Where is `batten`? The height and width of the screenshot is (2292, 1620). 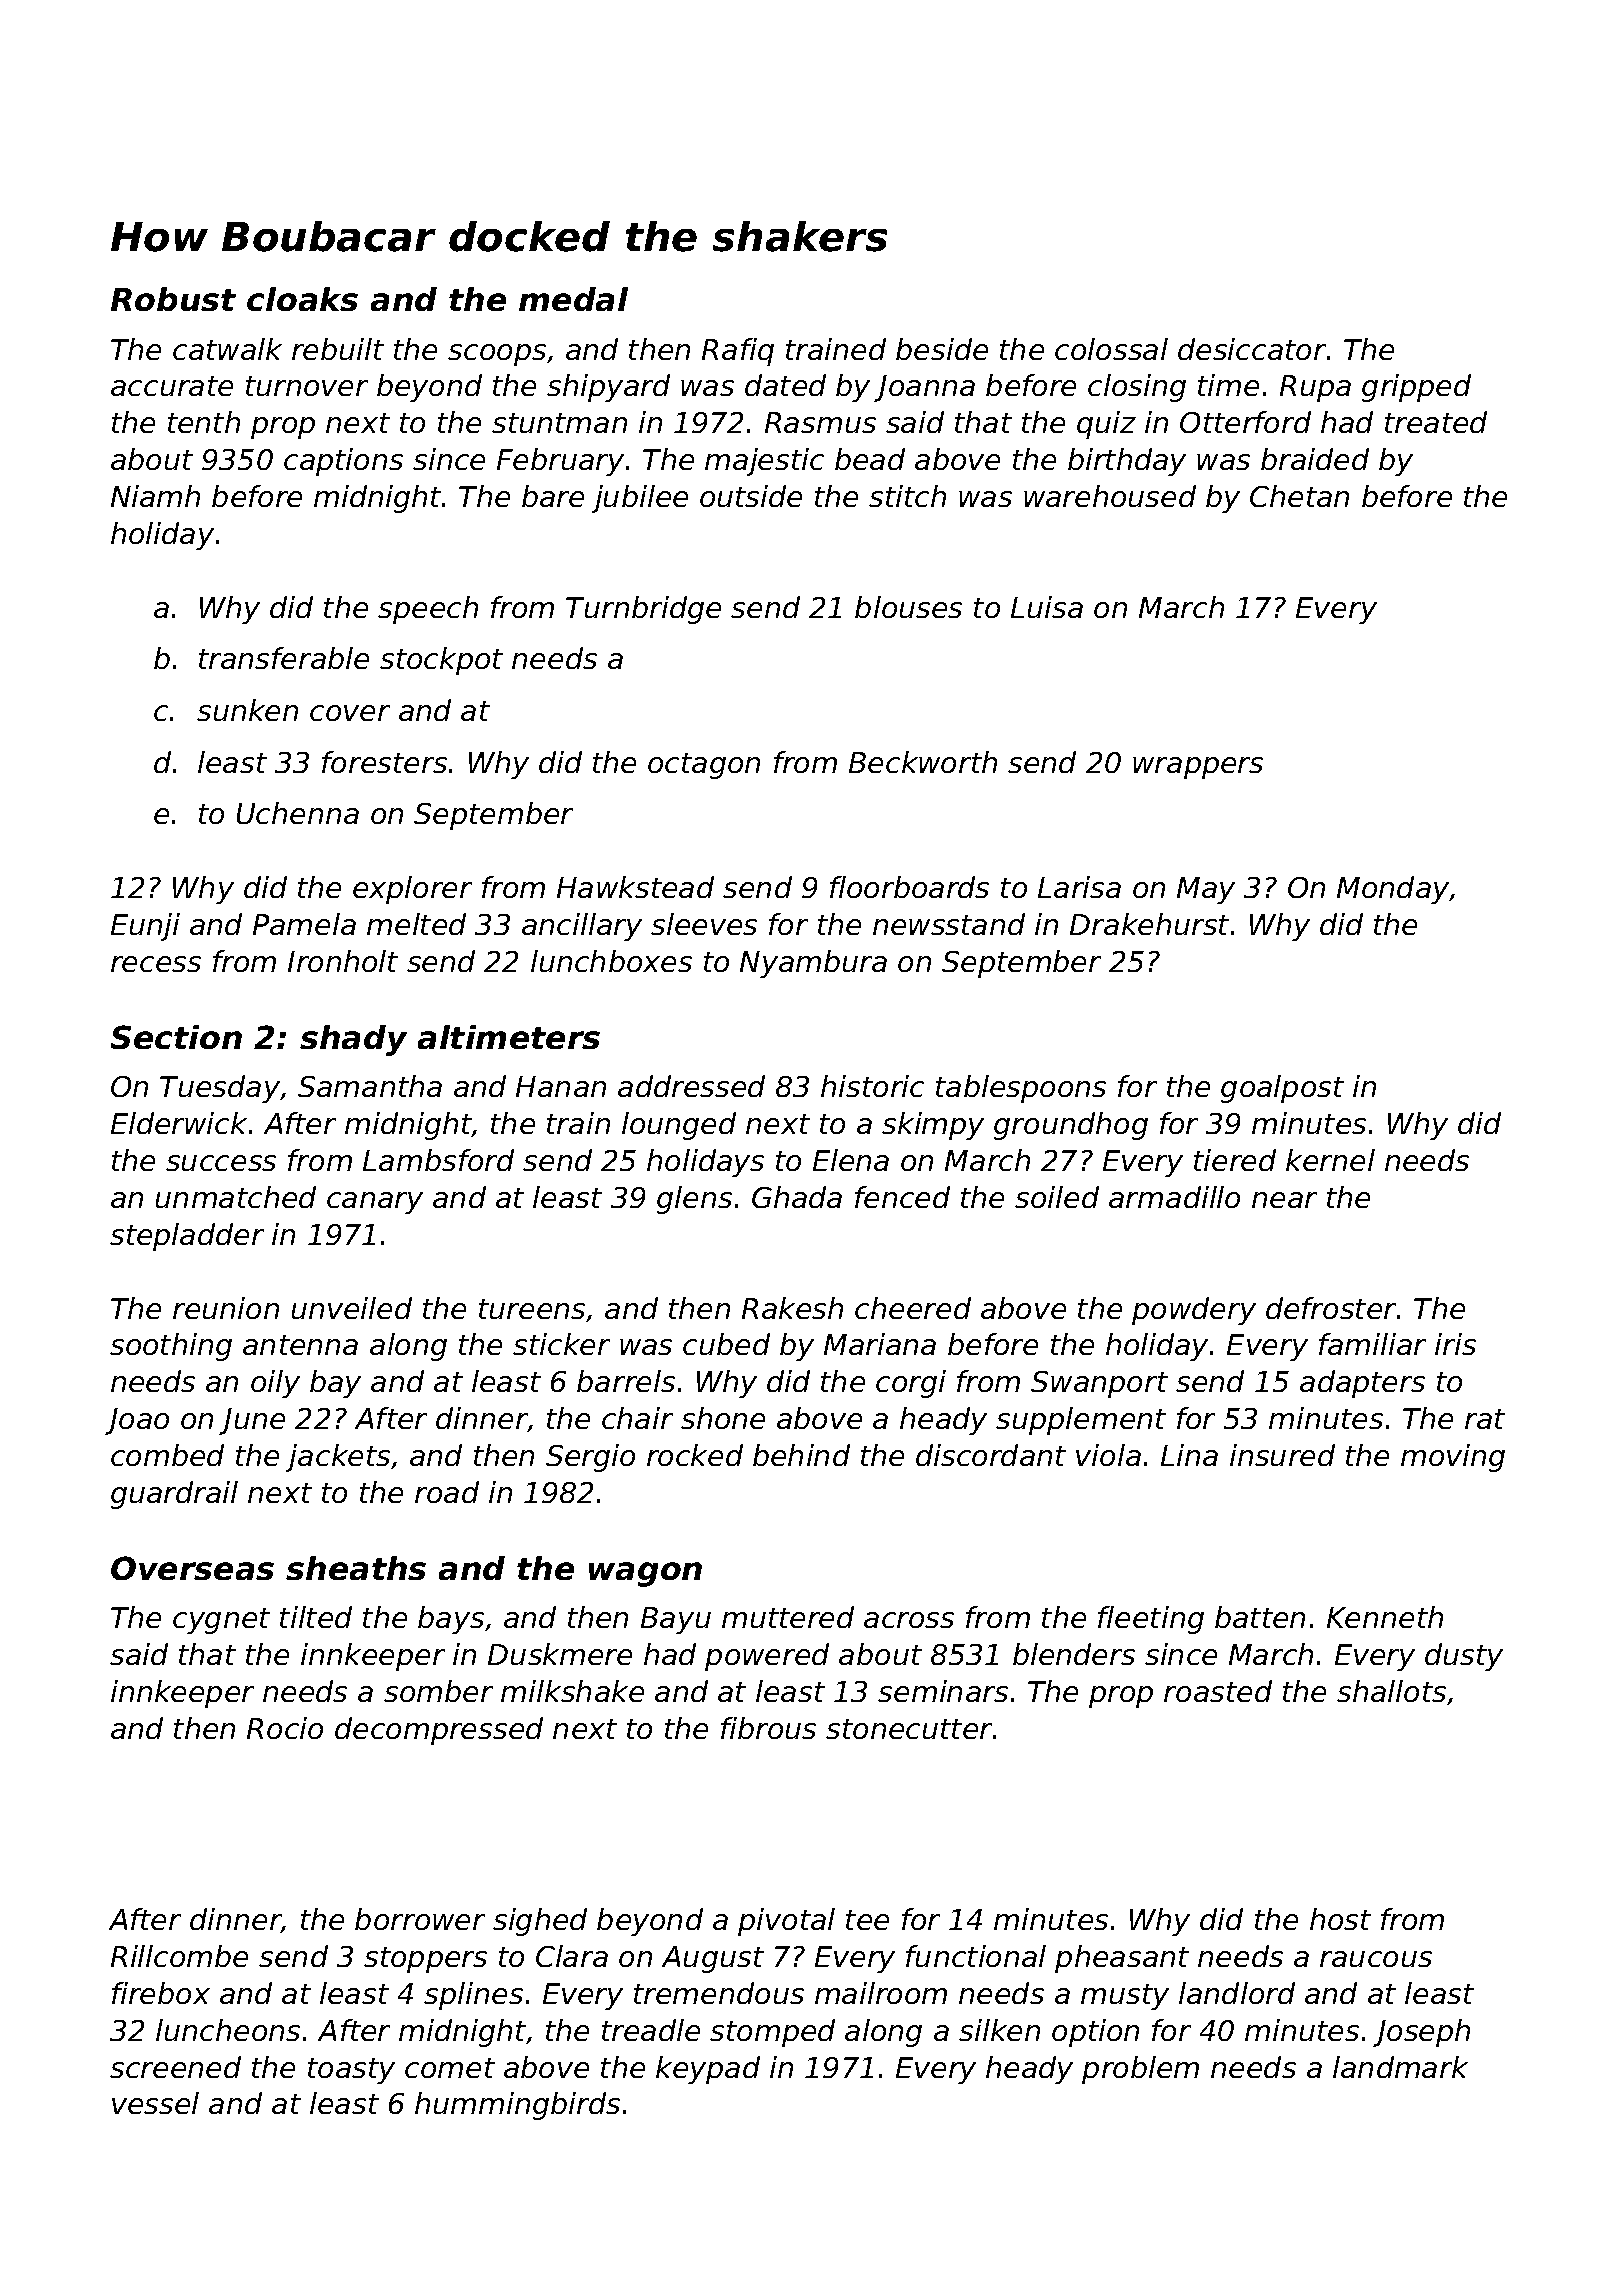
batten is located at coordinates (1260, 1617).
